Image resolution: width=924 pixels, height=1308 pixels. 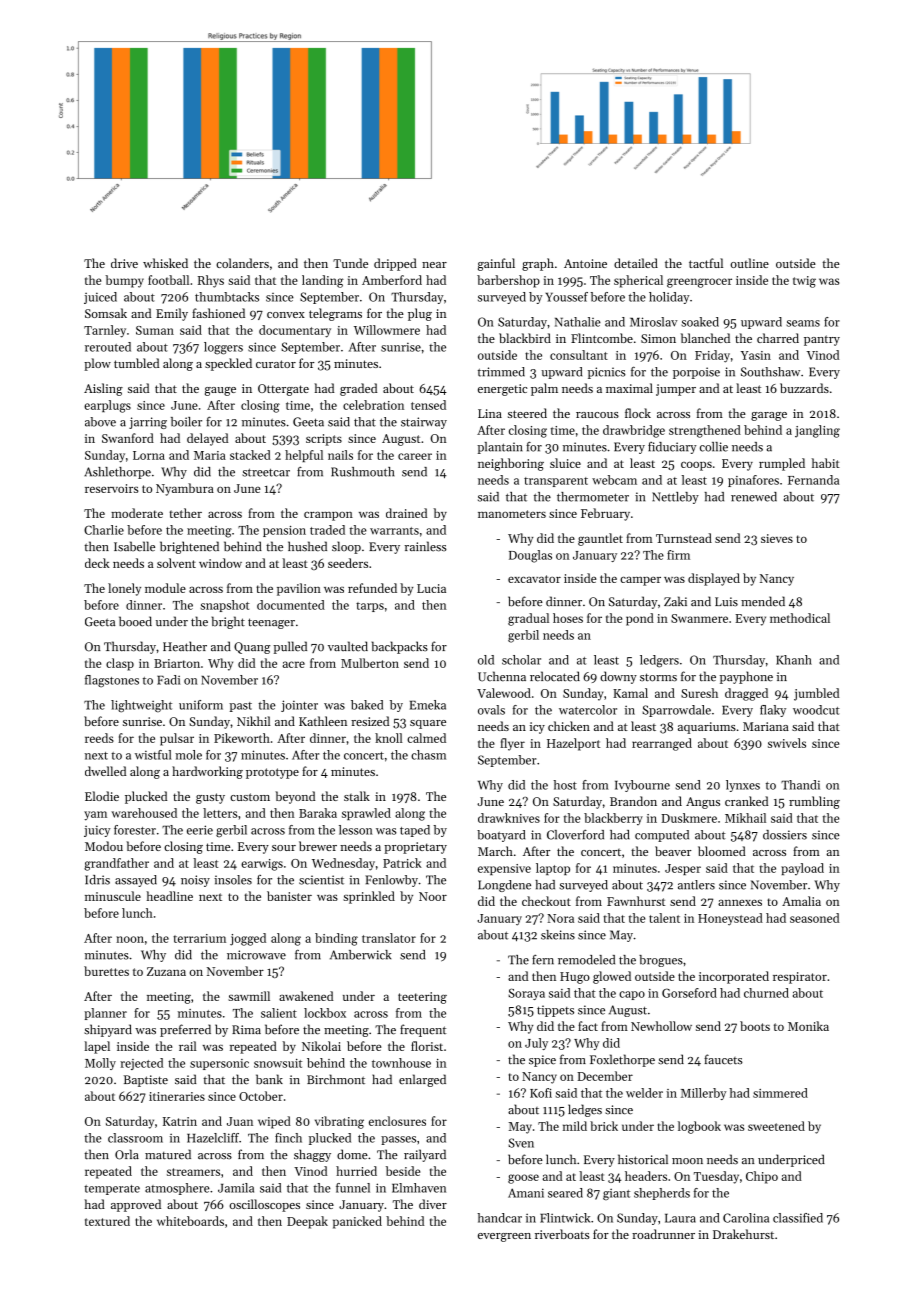 I want to click on pension, so click(x=284, y=531).
